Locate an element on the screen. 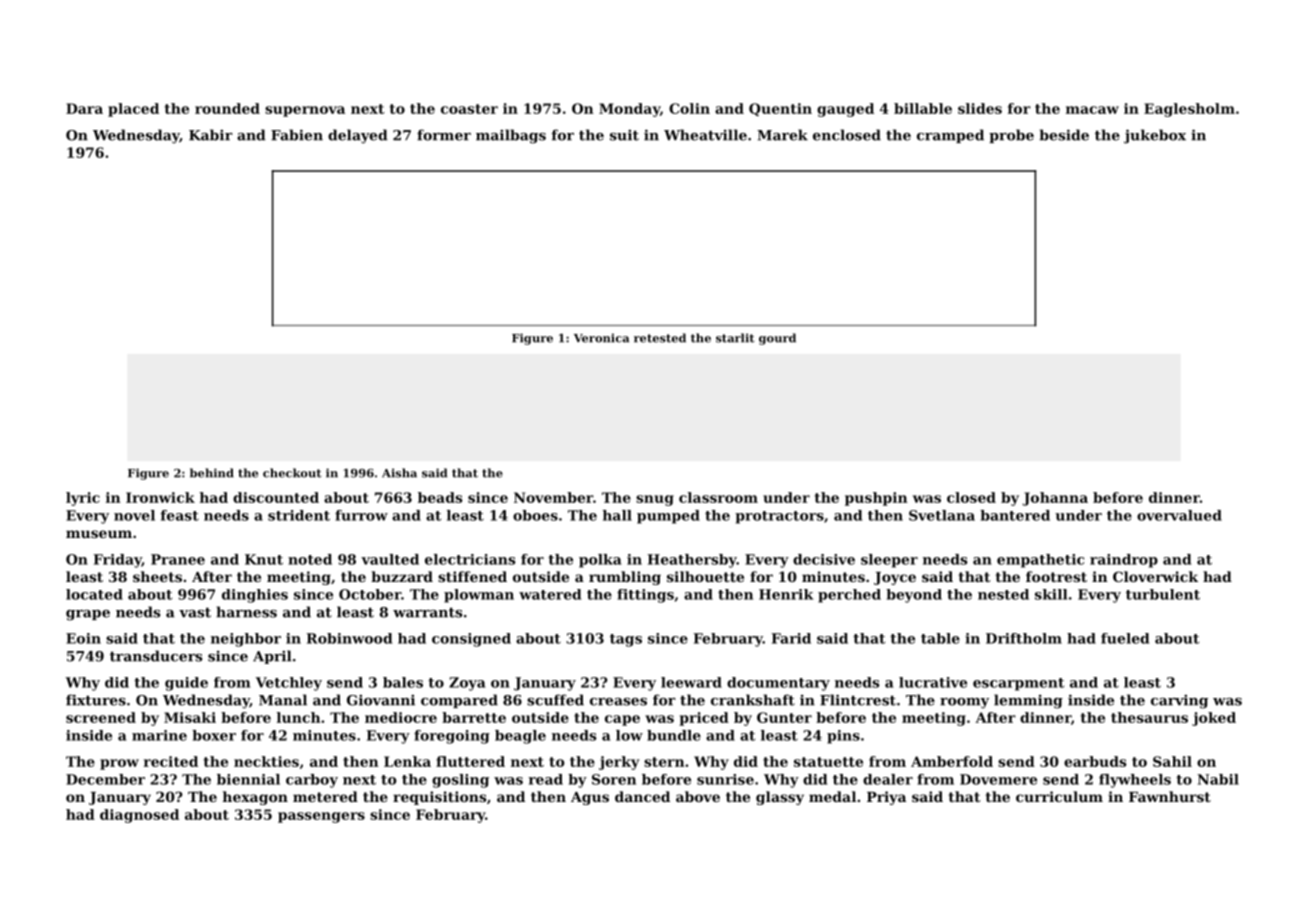  located is located at coordinates (94, 594).
